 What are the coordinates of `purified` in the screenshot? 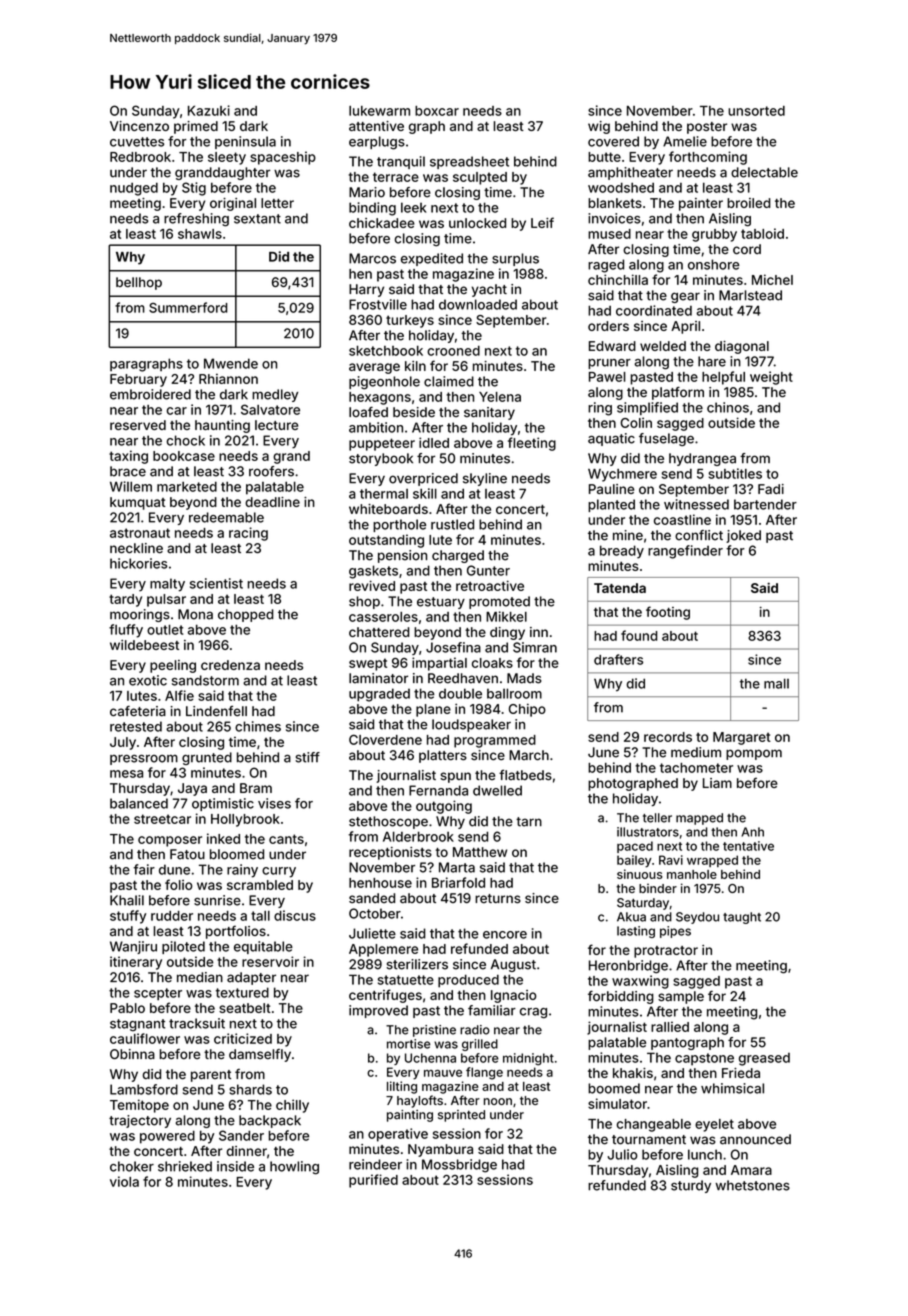 It's located at (373, 1181).
